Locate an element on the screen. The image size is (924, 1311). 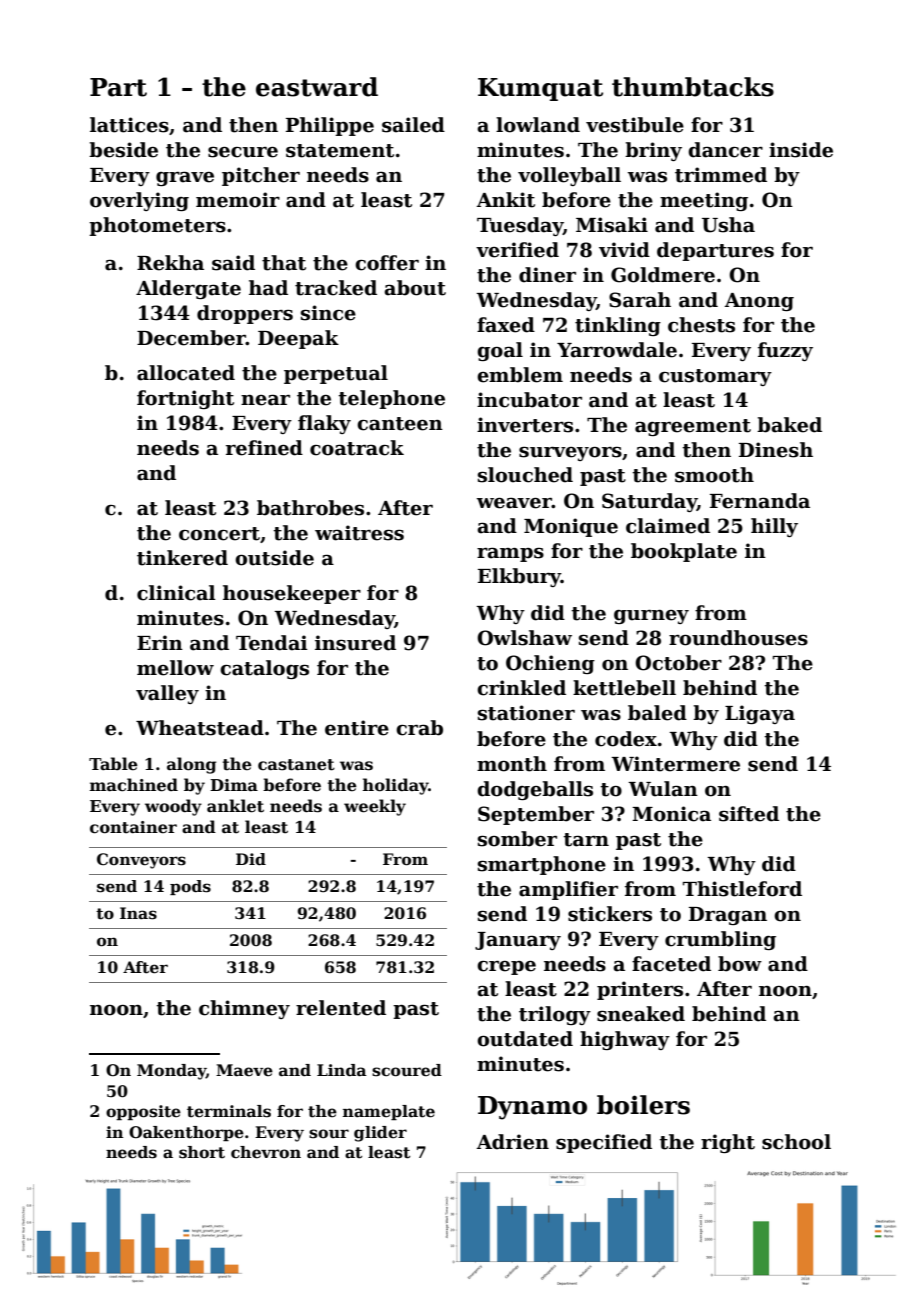
lattices is located at coordinates (129, 125).
